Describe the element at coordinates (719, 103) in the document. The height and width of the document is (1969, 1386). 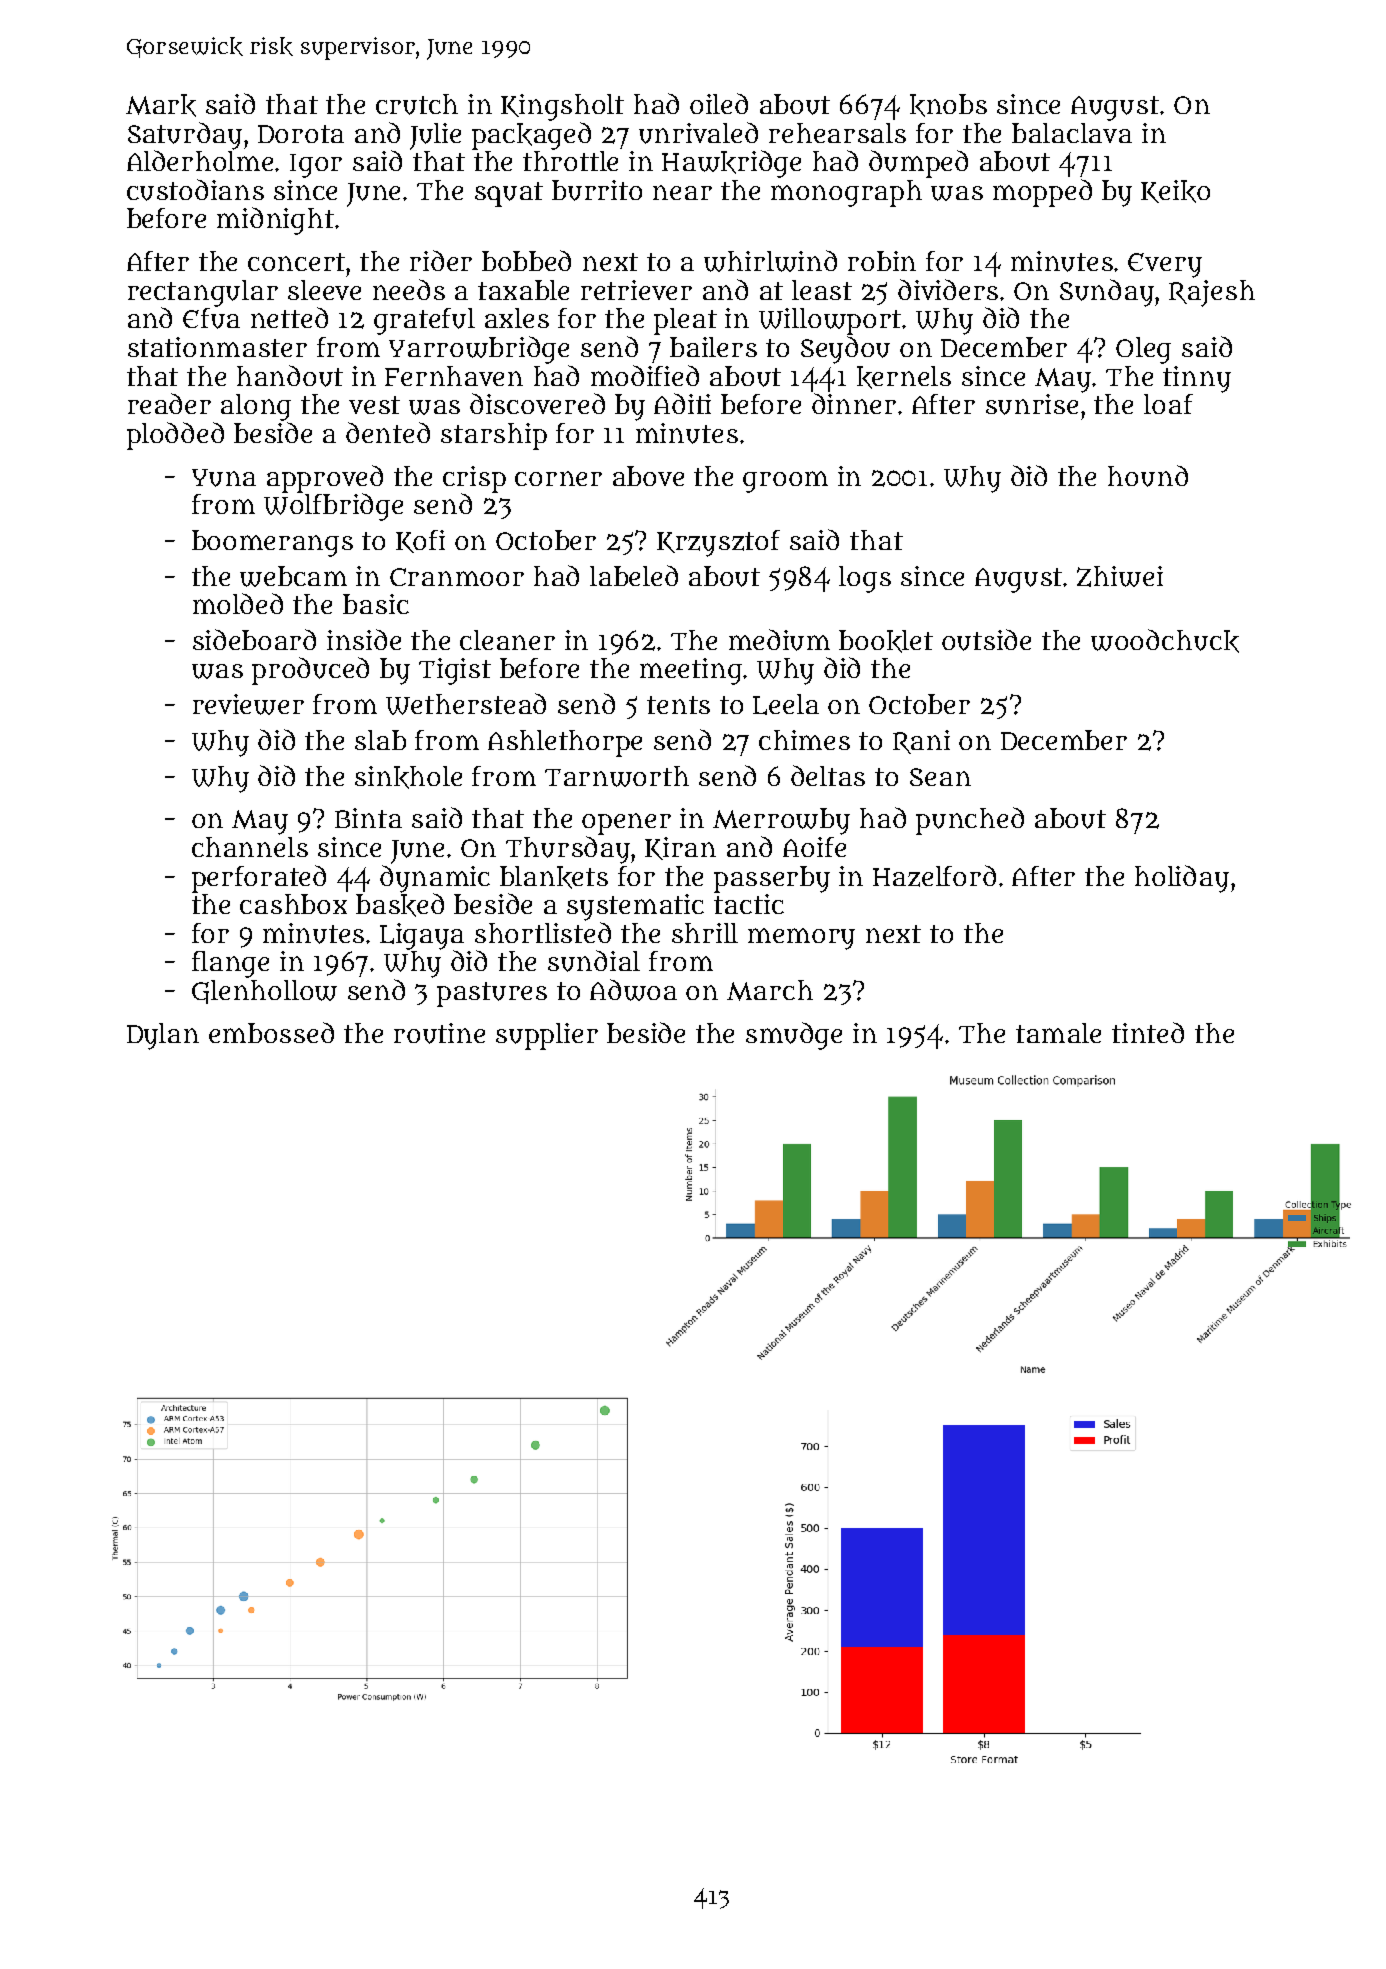
I see `oiled` at that location.
